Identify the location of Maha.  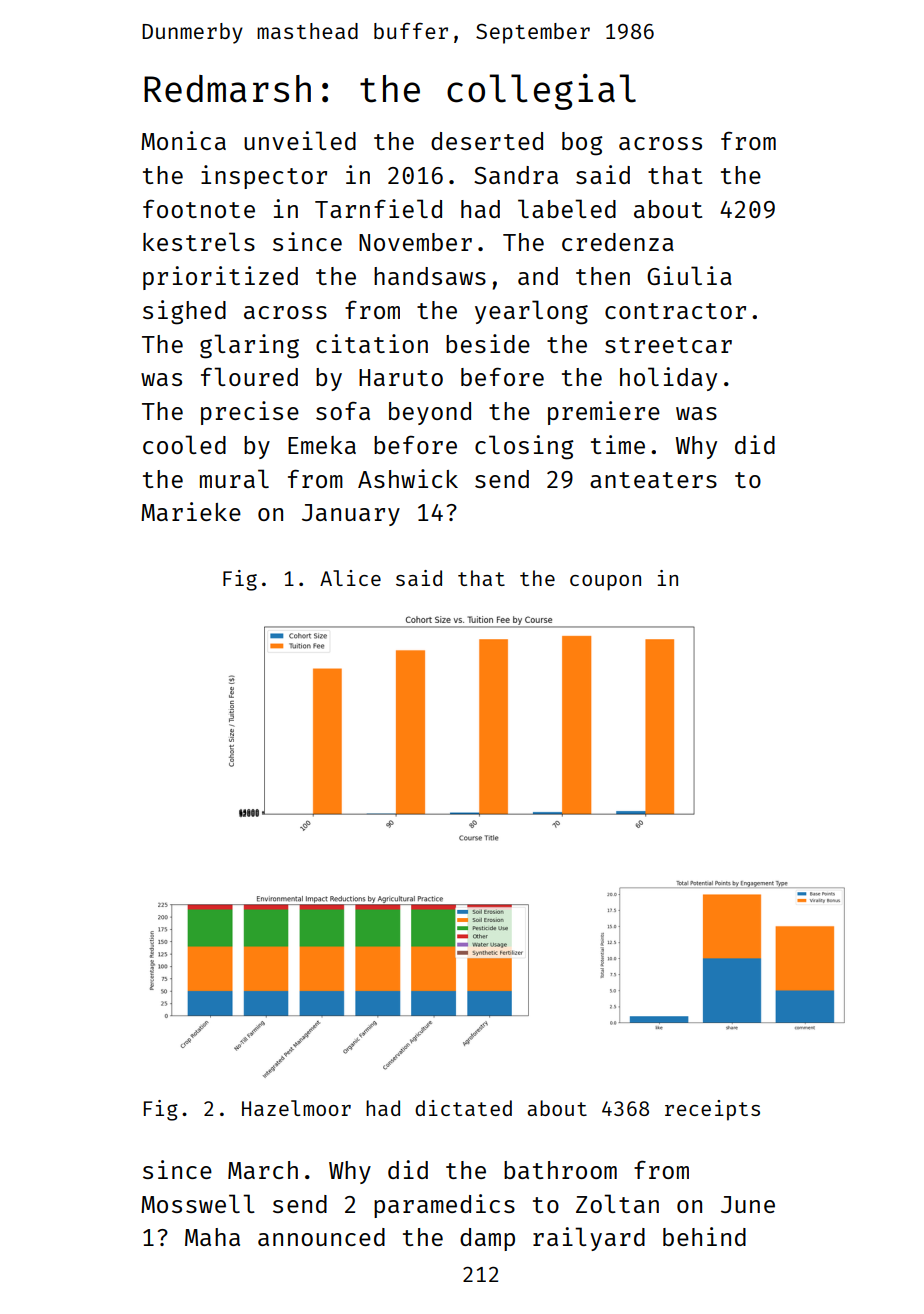
(212, 1237).
